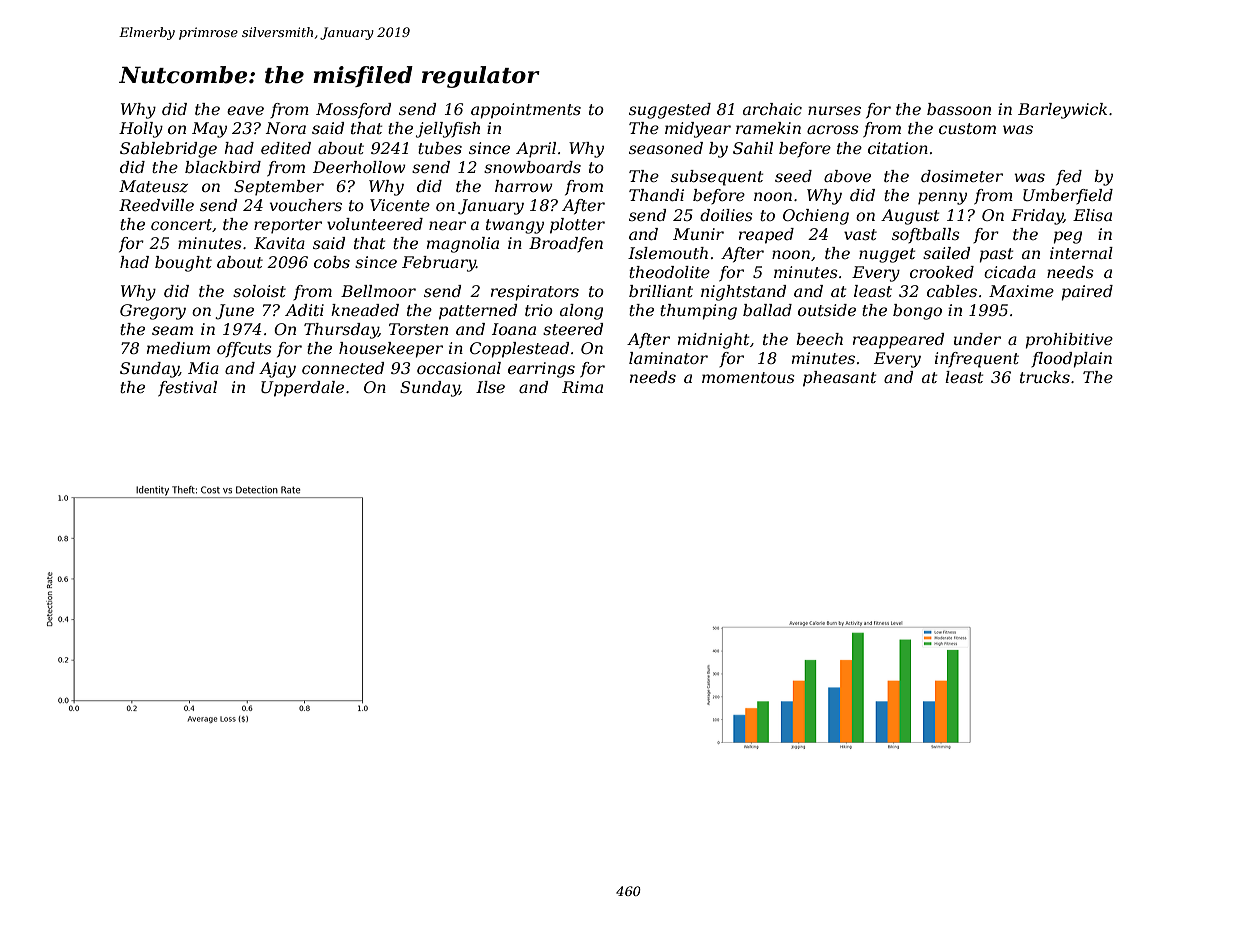 This image has height=952, width=1233. Describe the element at coordinates (353, 110) in the image. I see `Mossford` at that location.
